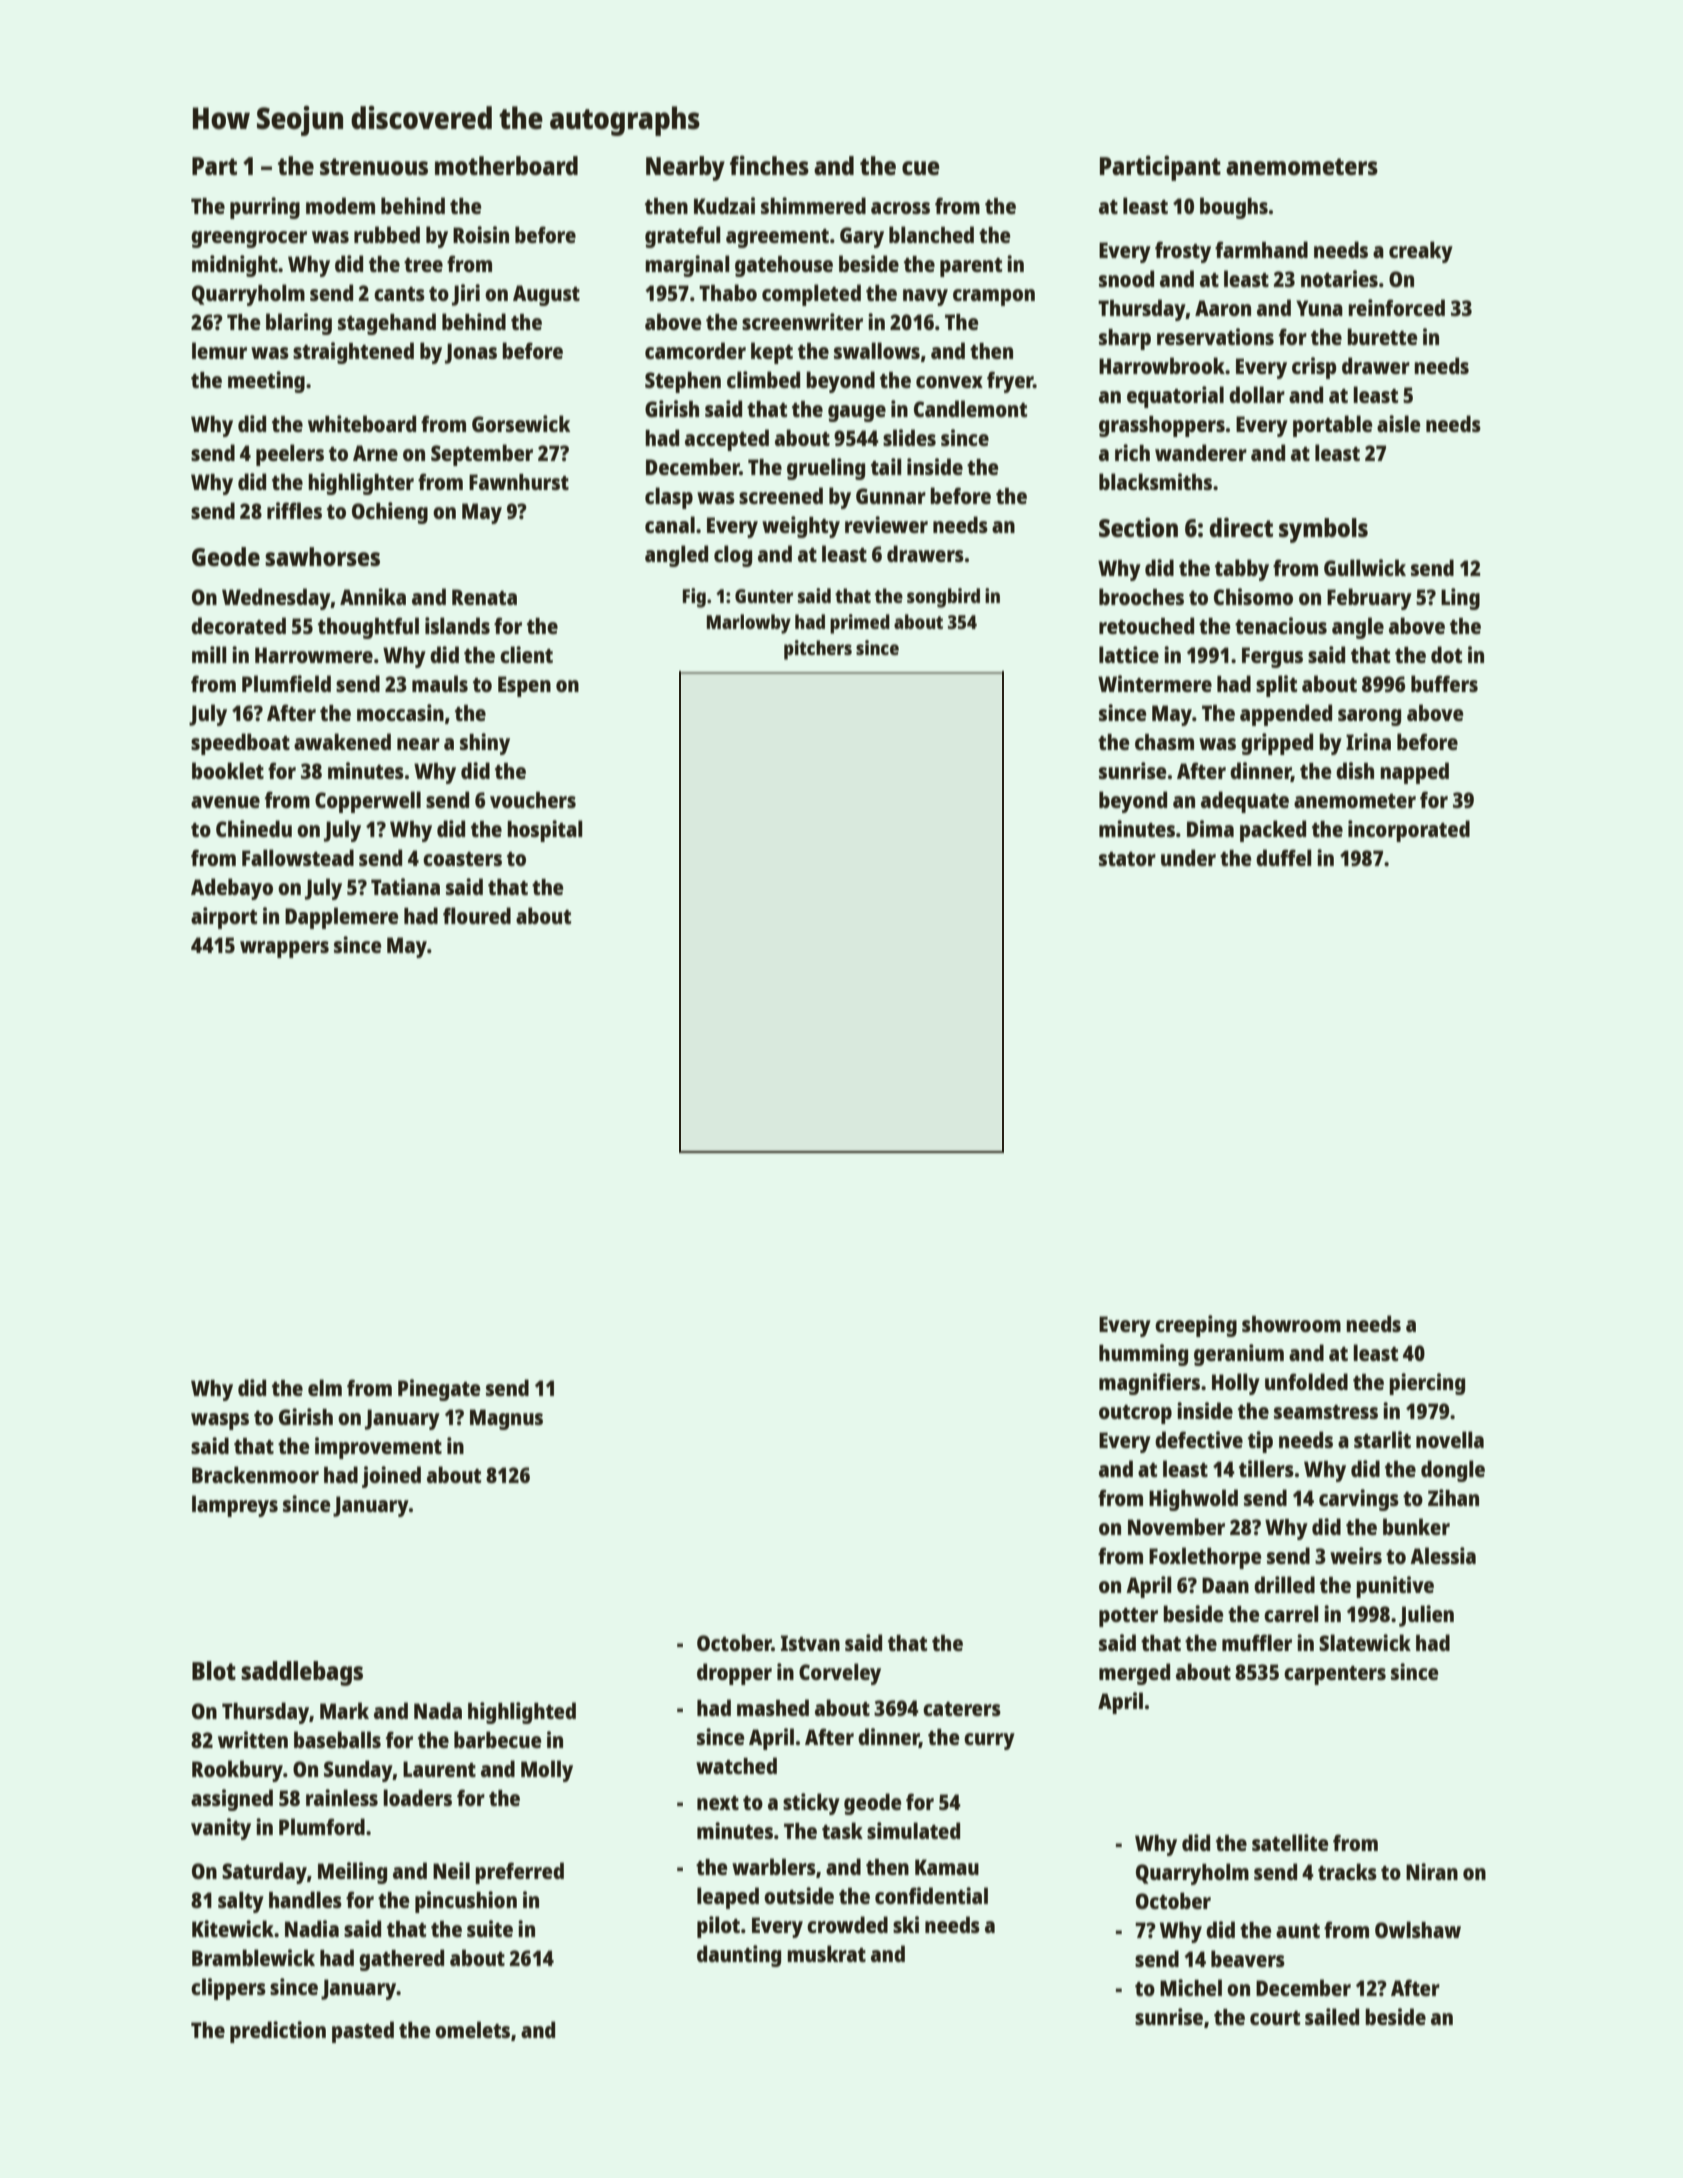 This page has width=1683, height=2178. I want to click on floured, so click(477, 915).
